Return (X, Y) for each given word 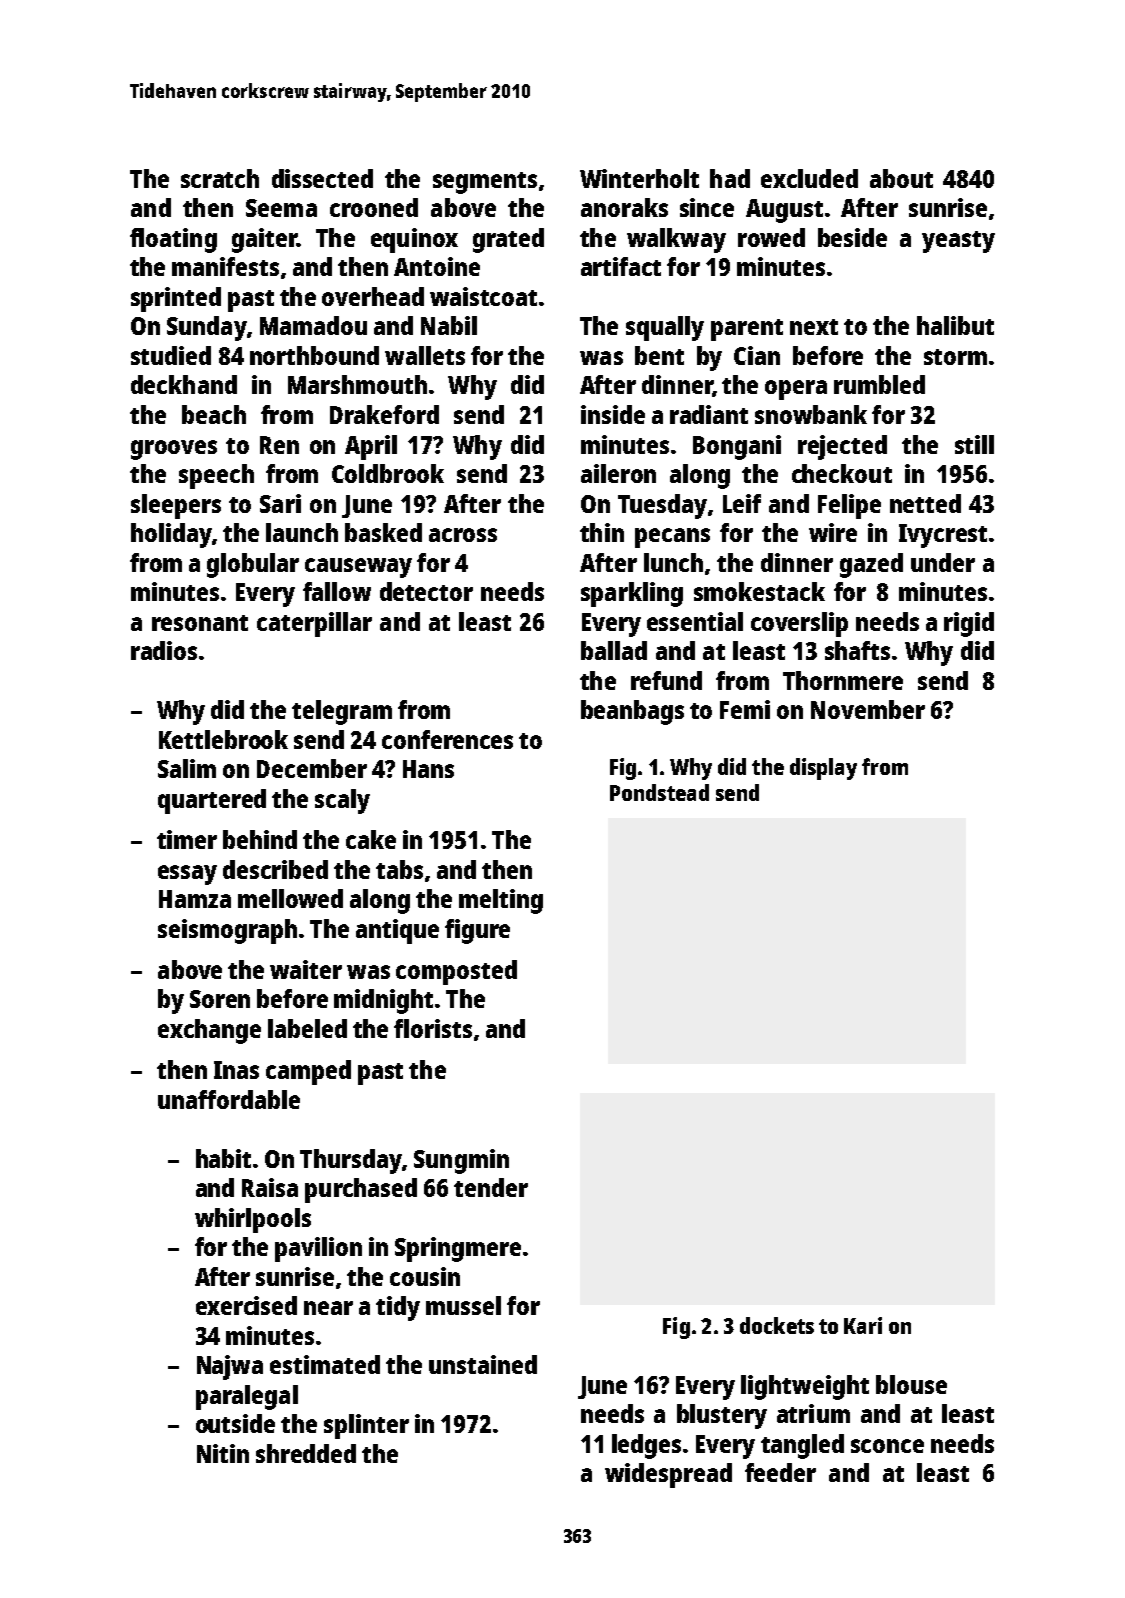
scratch (220, 178)
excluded (809, 178)
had (730, 178)
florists (433, 1028)
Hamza (195, 899)
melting (501, 901)
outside (235, 1423)
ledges (646, 1446)
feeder (780, 1472)
